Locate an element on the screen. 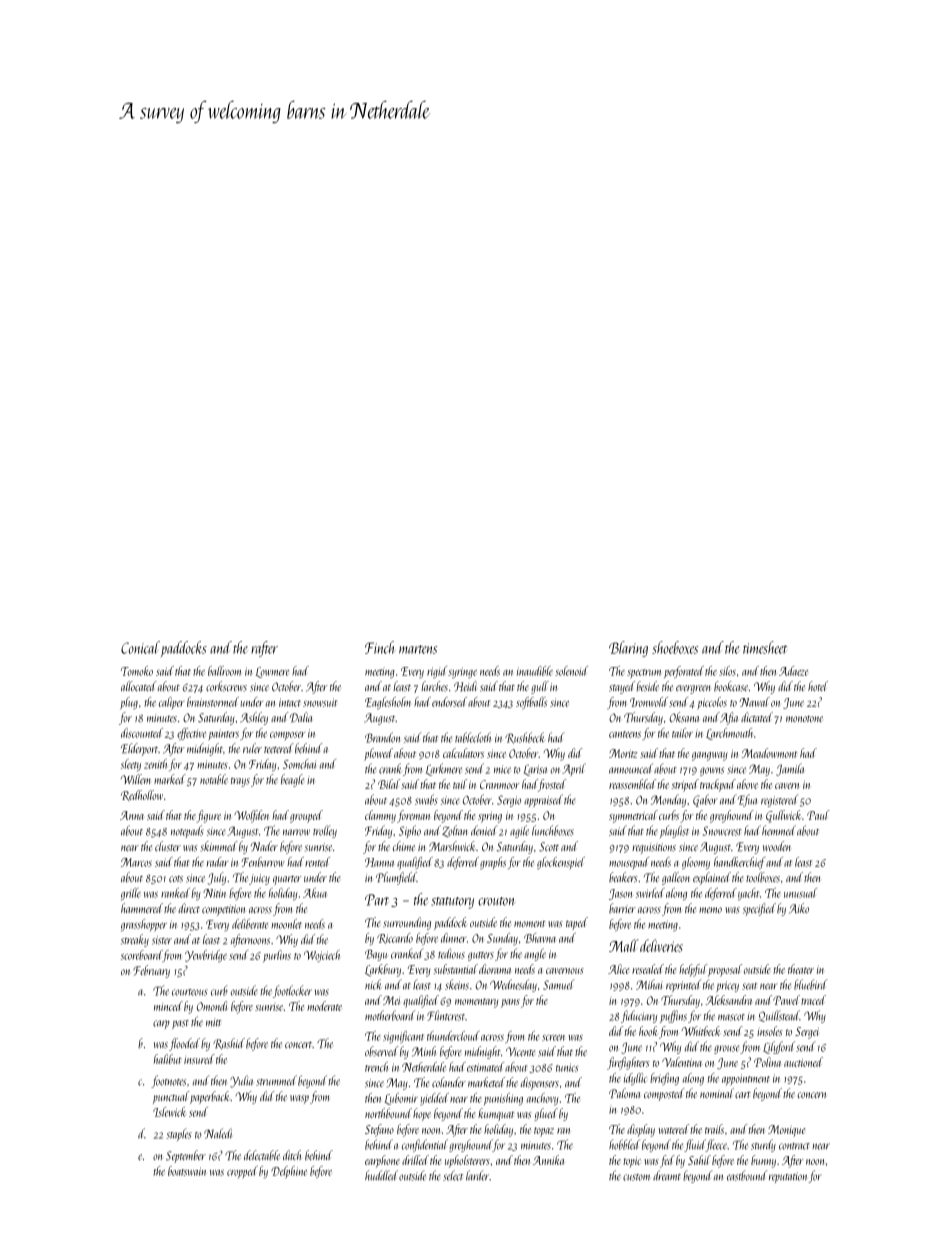 Image resolution: width=952 pixels, height=1233 pixels. shoeboxes is located at coordinates (675, 647).
